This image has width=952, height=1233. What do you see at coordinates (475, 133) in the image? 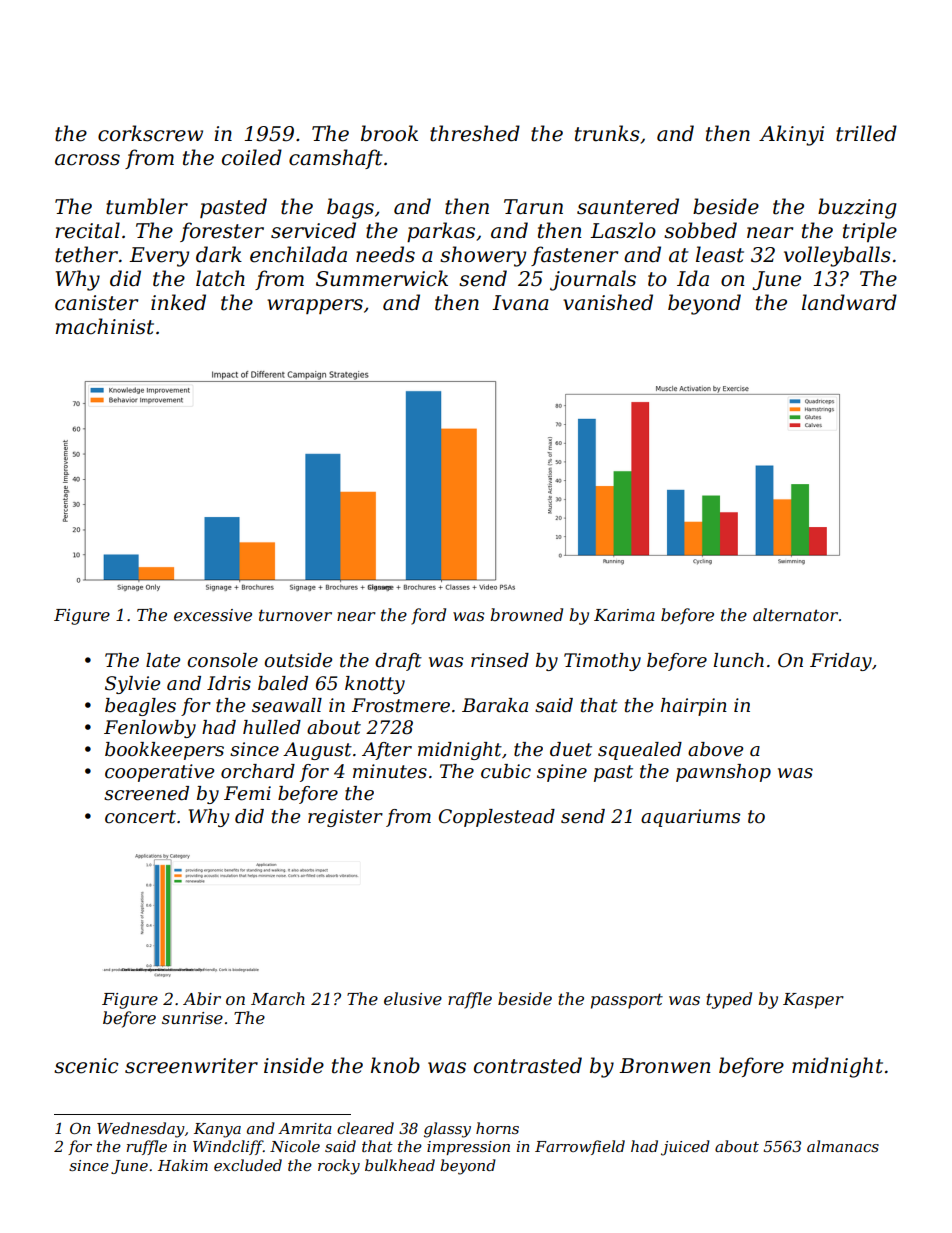
I see `threshed` at bounding box center [475, 133].
